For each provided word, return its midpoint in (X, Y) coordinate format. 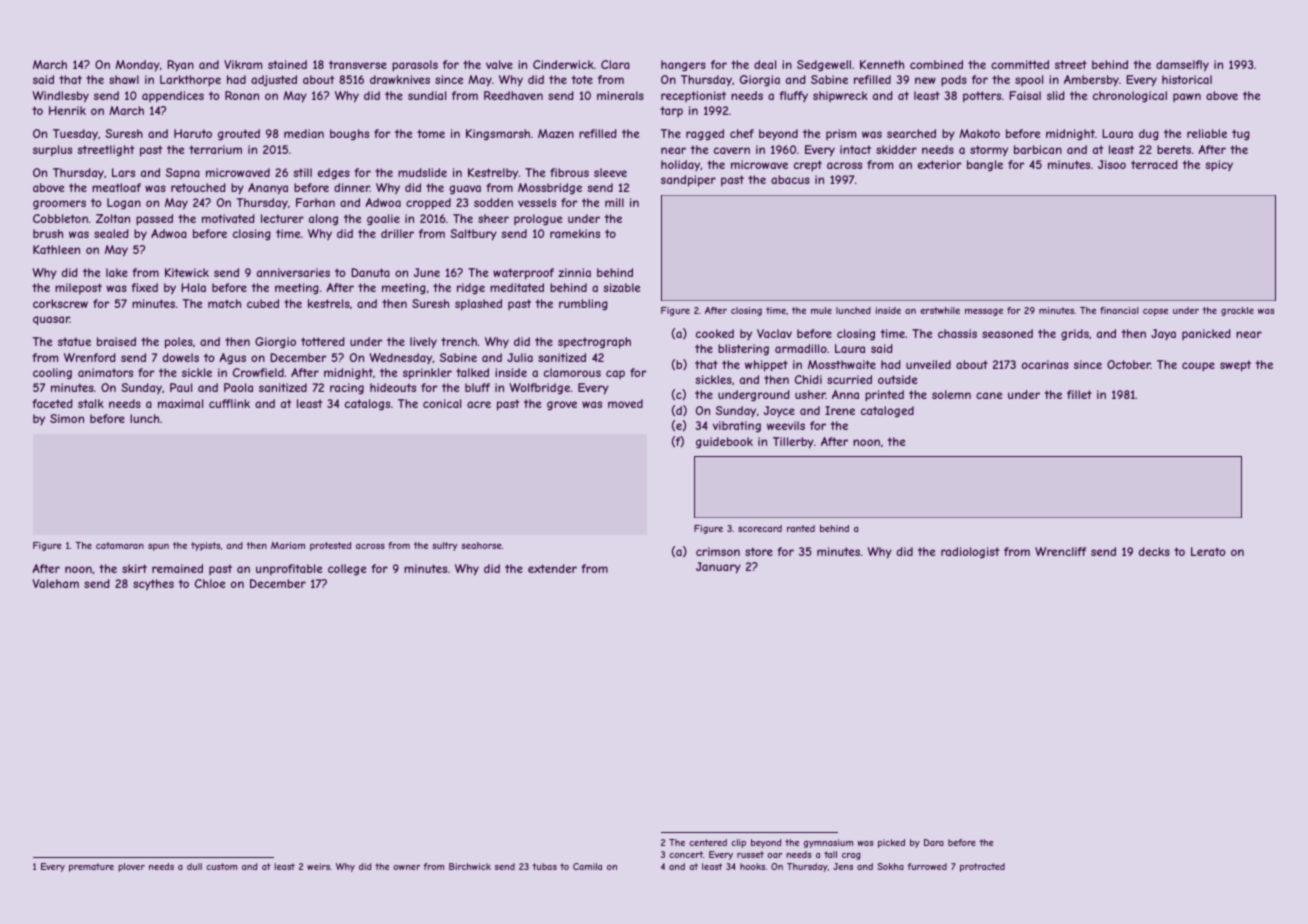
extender (552, 568)
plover (131, 867)
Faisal (1025, 95)
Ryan (180, 66)
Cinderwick (563, 64)
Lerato (1208, 551)
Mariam (288, 545)
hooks (752, 866)
